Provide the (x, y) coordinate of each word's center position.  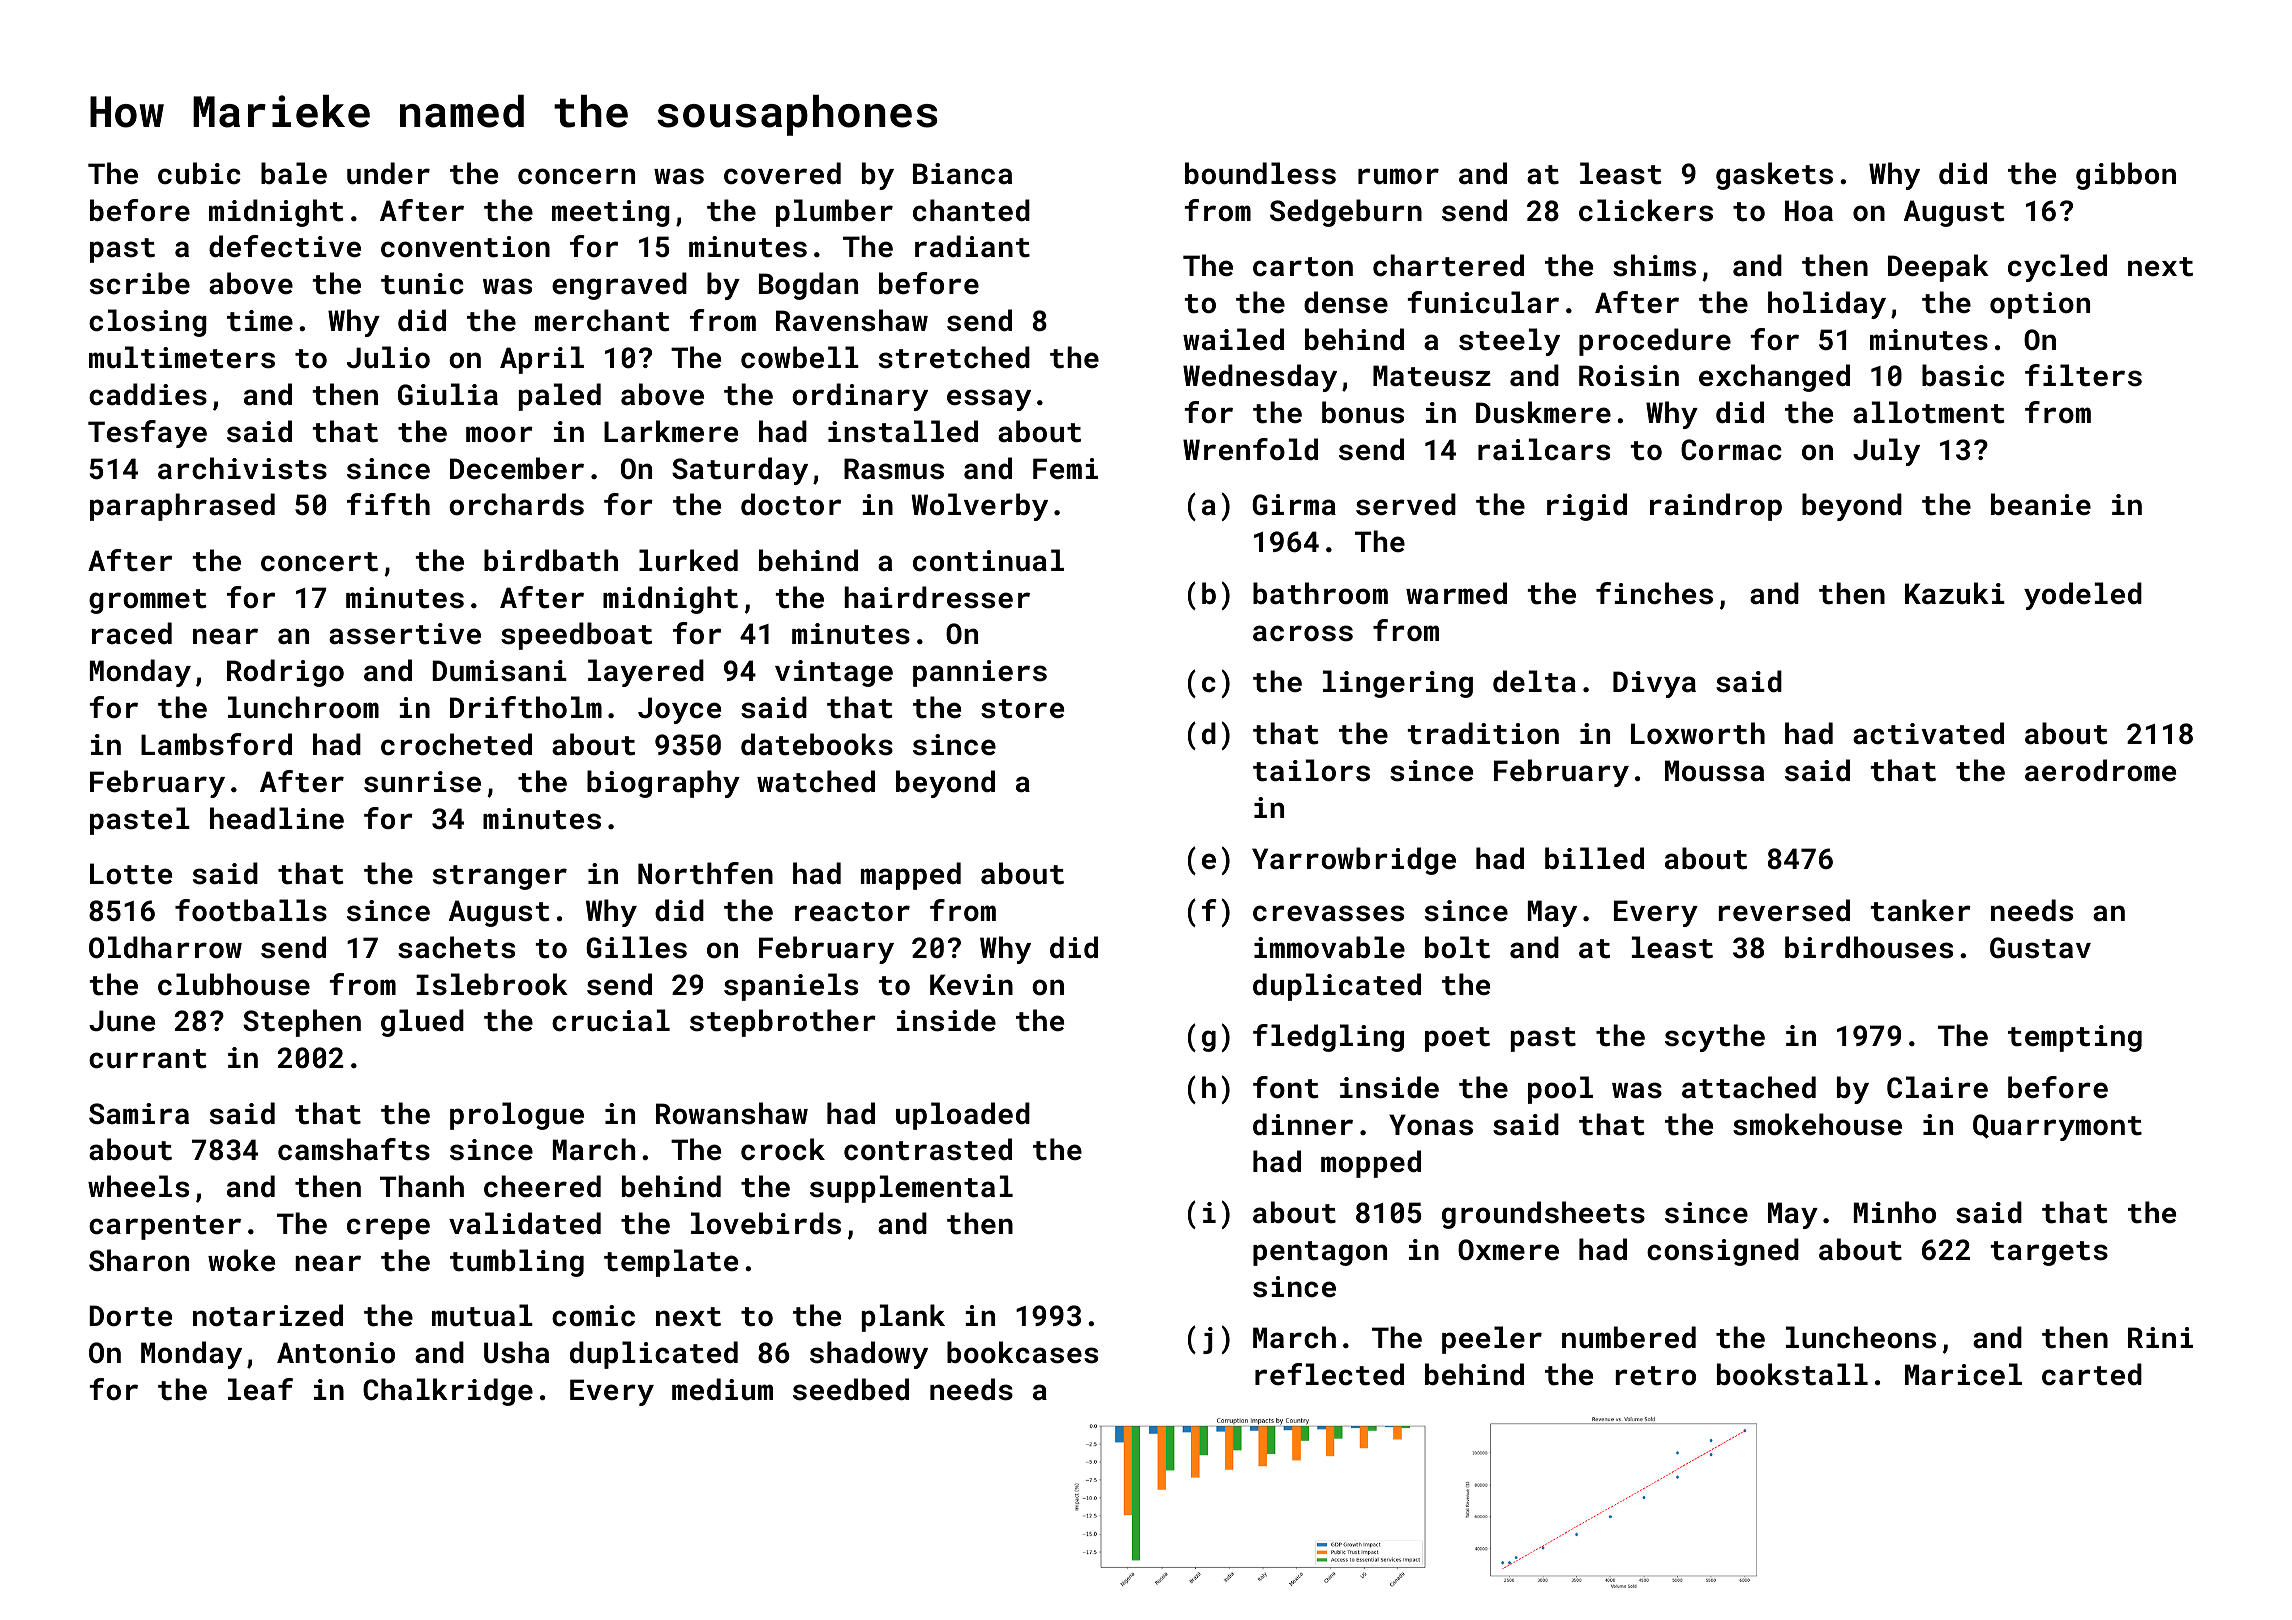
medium (722, 1389)
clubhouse (234, 984)
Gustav (2040, 948)
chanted (971, 210)
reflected (1329, 1374)
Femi (1065, 469)
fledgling (1328, 1038)
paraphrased (182, 507)
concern (576, 176)
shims (1654, 265)
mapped (911, 876)
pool (1560, 1090)
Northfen (705, 873)
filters (2083, 375)
